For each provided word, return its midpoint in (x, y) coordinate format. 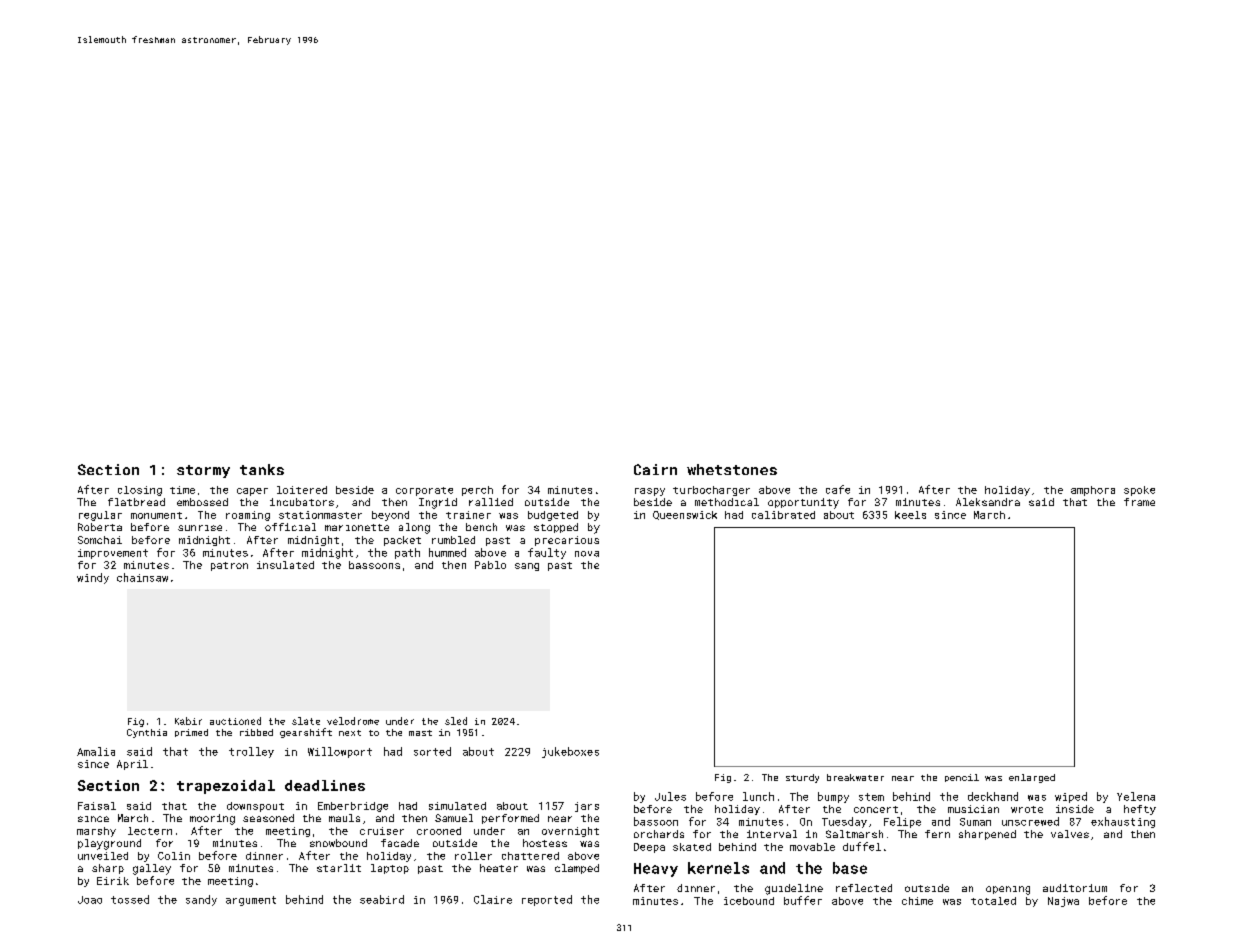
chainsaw (142, 577)
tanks (262, 469)
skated (692, 847)
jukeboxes (570, 752)
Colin (174, 856)
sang (527, 567)
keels (910, 515)
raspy (650, 492)
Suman (975, 822)
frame (1139, 502)
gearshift (306, 733)
